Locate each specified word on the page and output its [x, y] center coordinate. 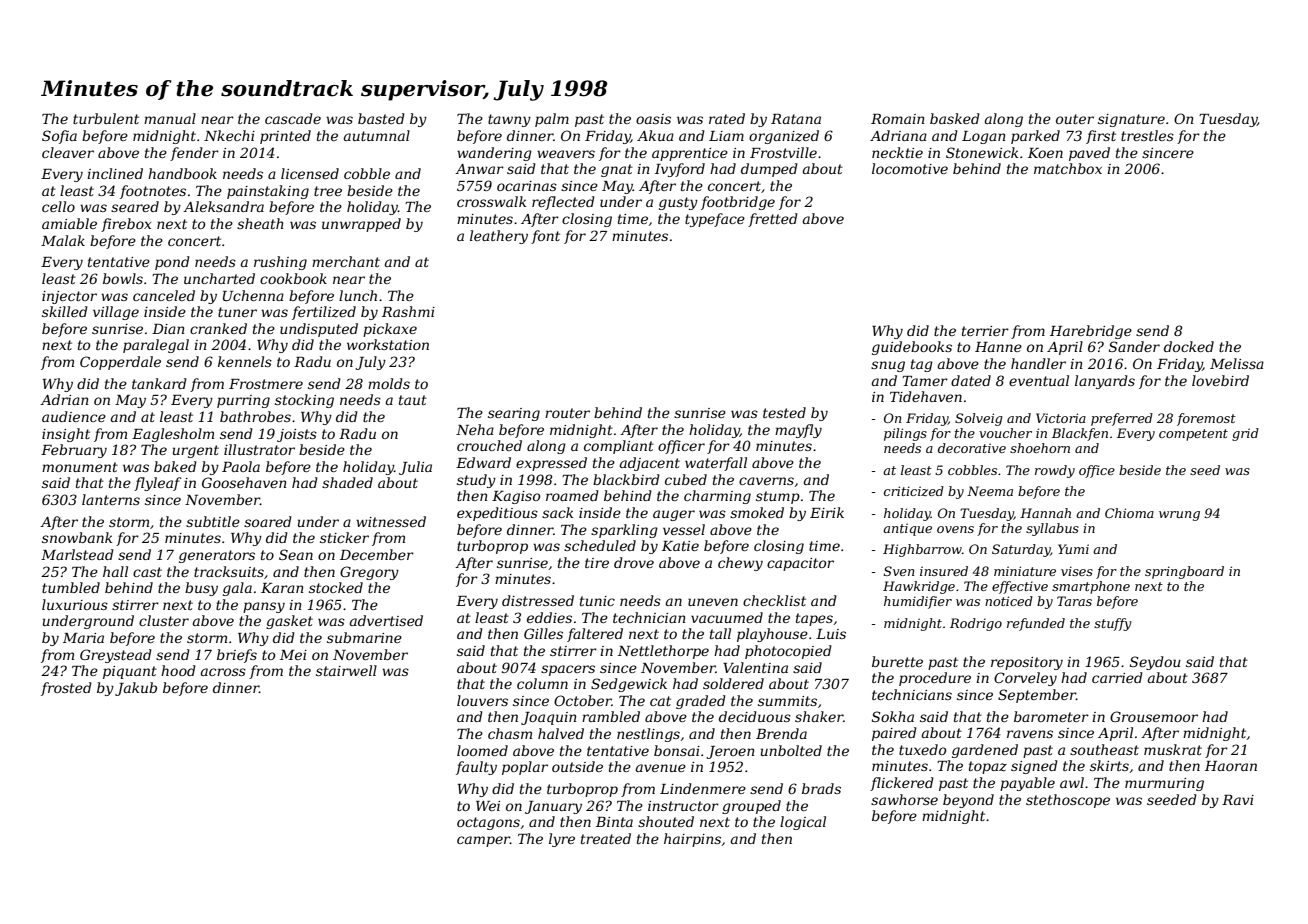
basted [381, 118]
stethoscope [1068, 801]
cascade [293, 118]
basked [955, 118]
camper [483, 841]
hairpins [692, 840]
